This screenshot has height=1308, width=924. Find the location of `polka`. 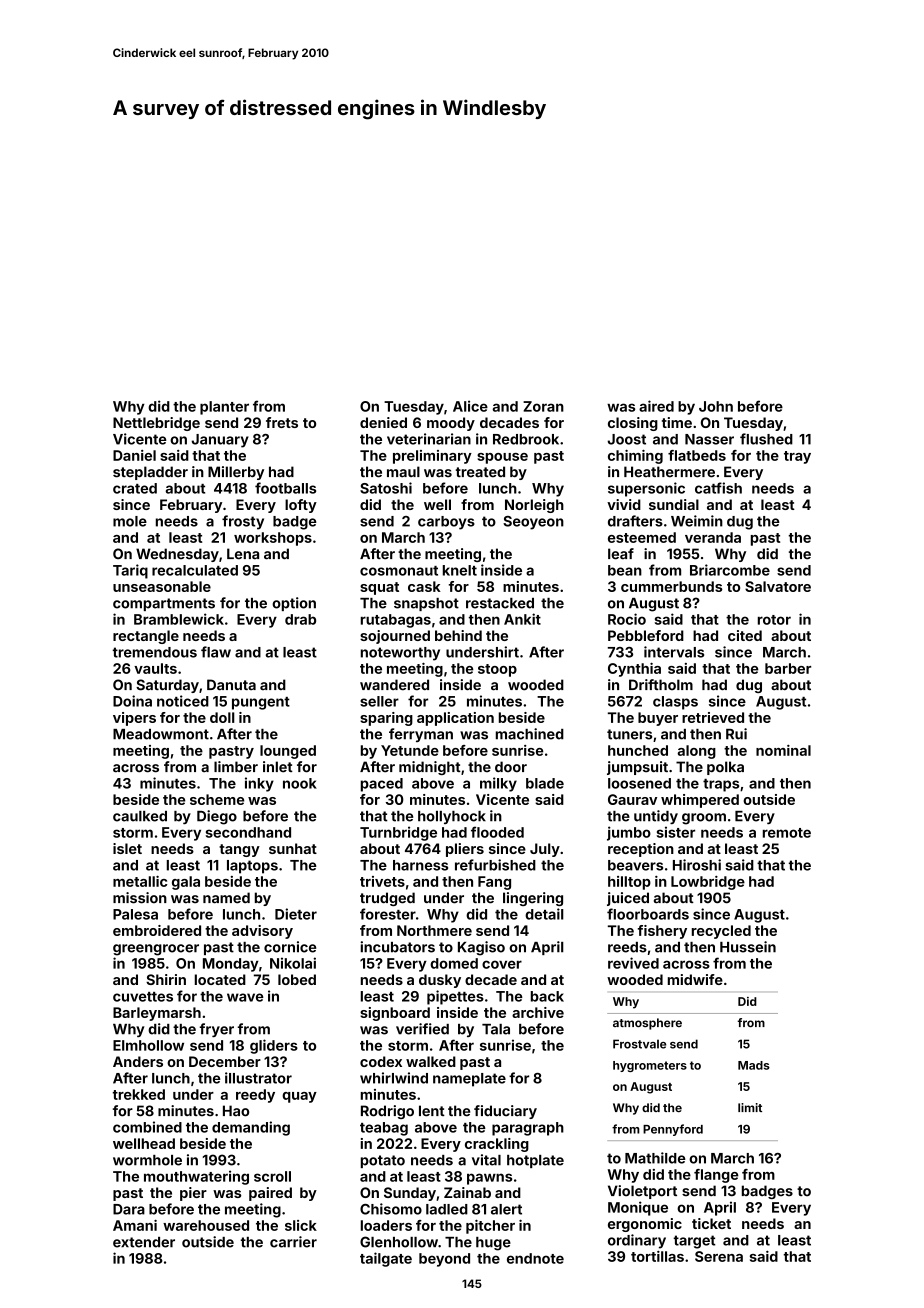

polka is located at coordinates (725, 768).
